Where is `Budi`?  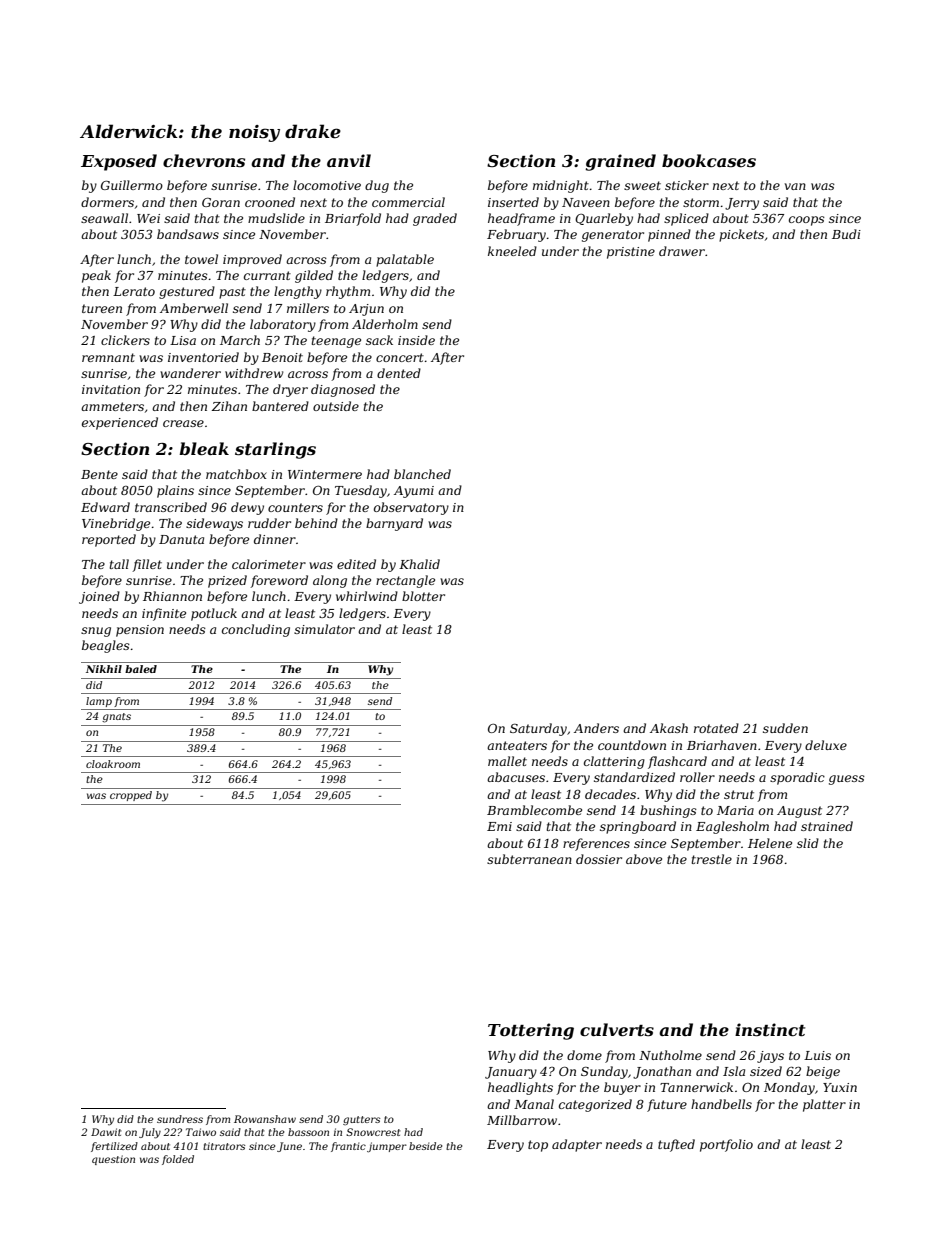 Budi is located at coordinates (846, 234).
